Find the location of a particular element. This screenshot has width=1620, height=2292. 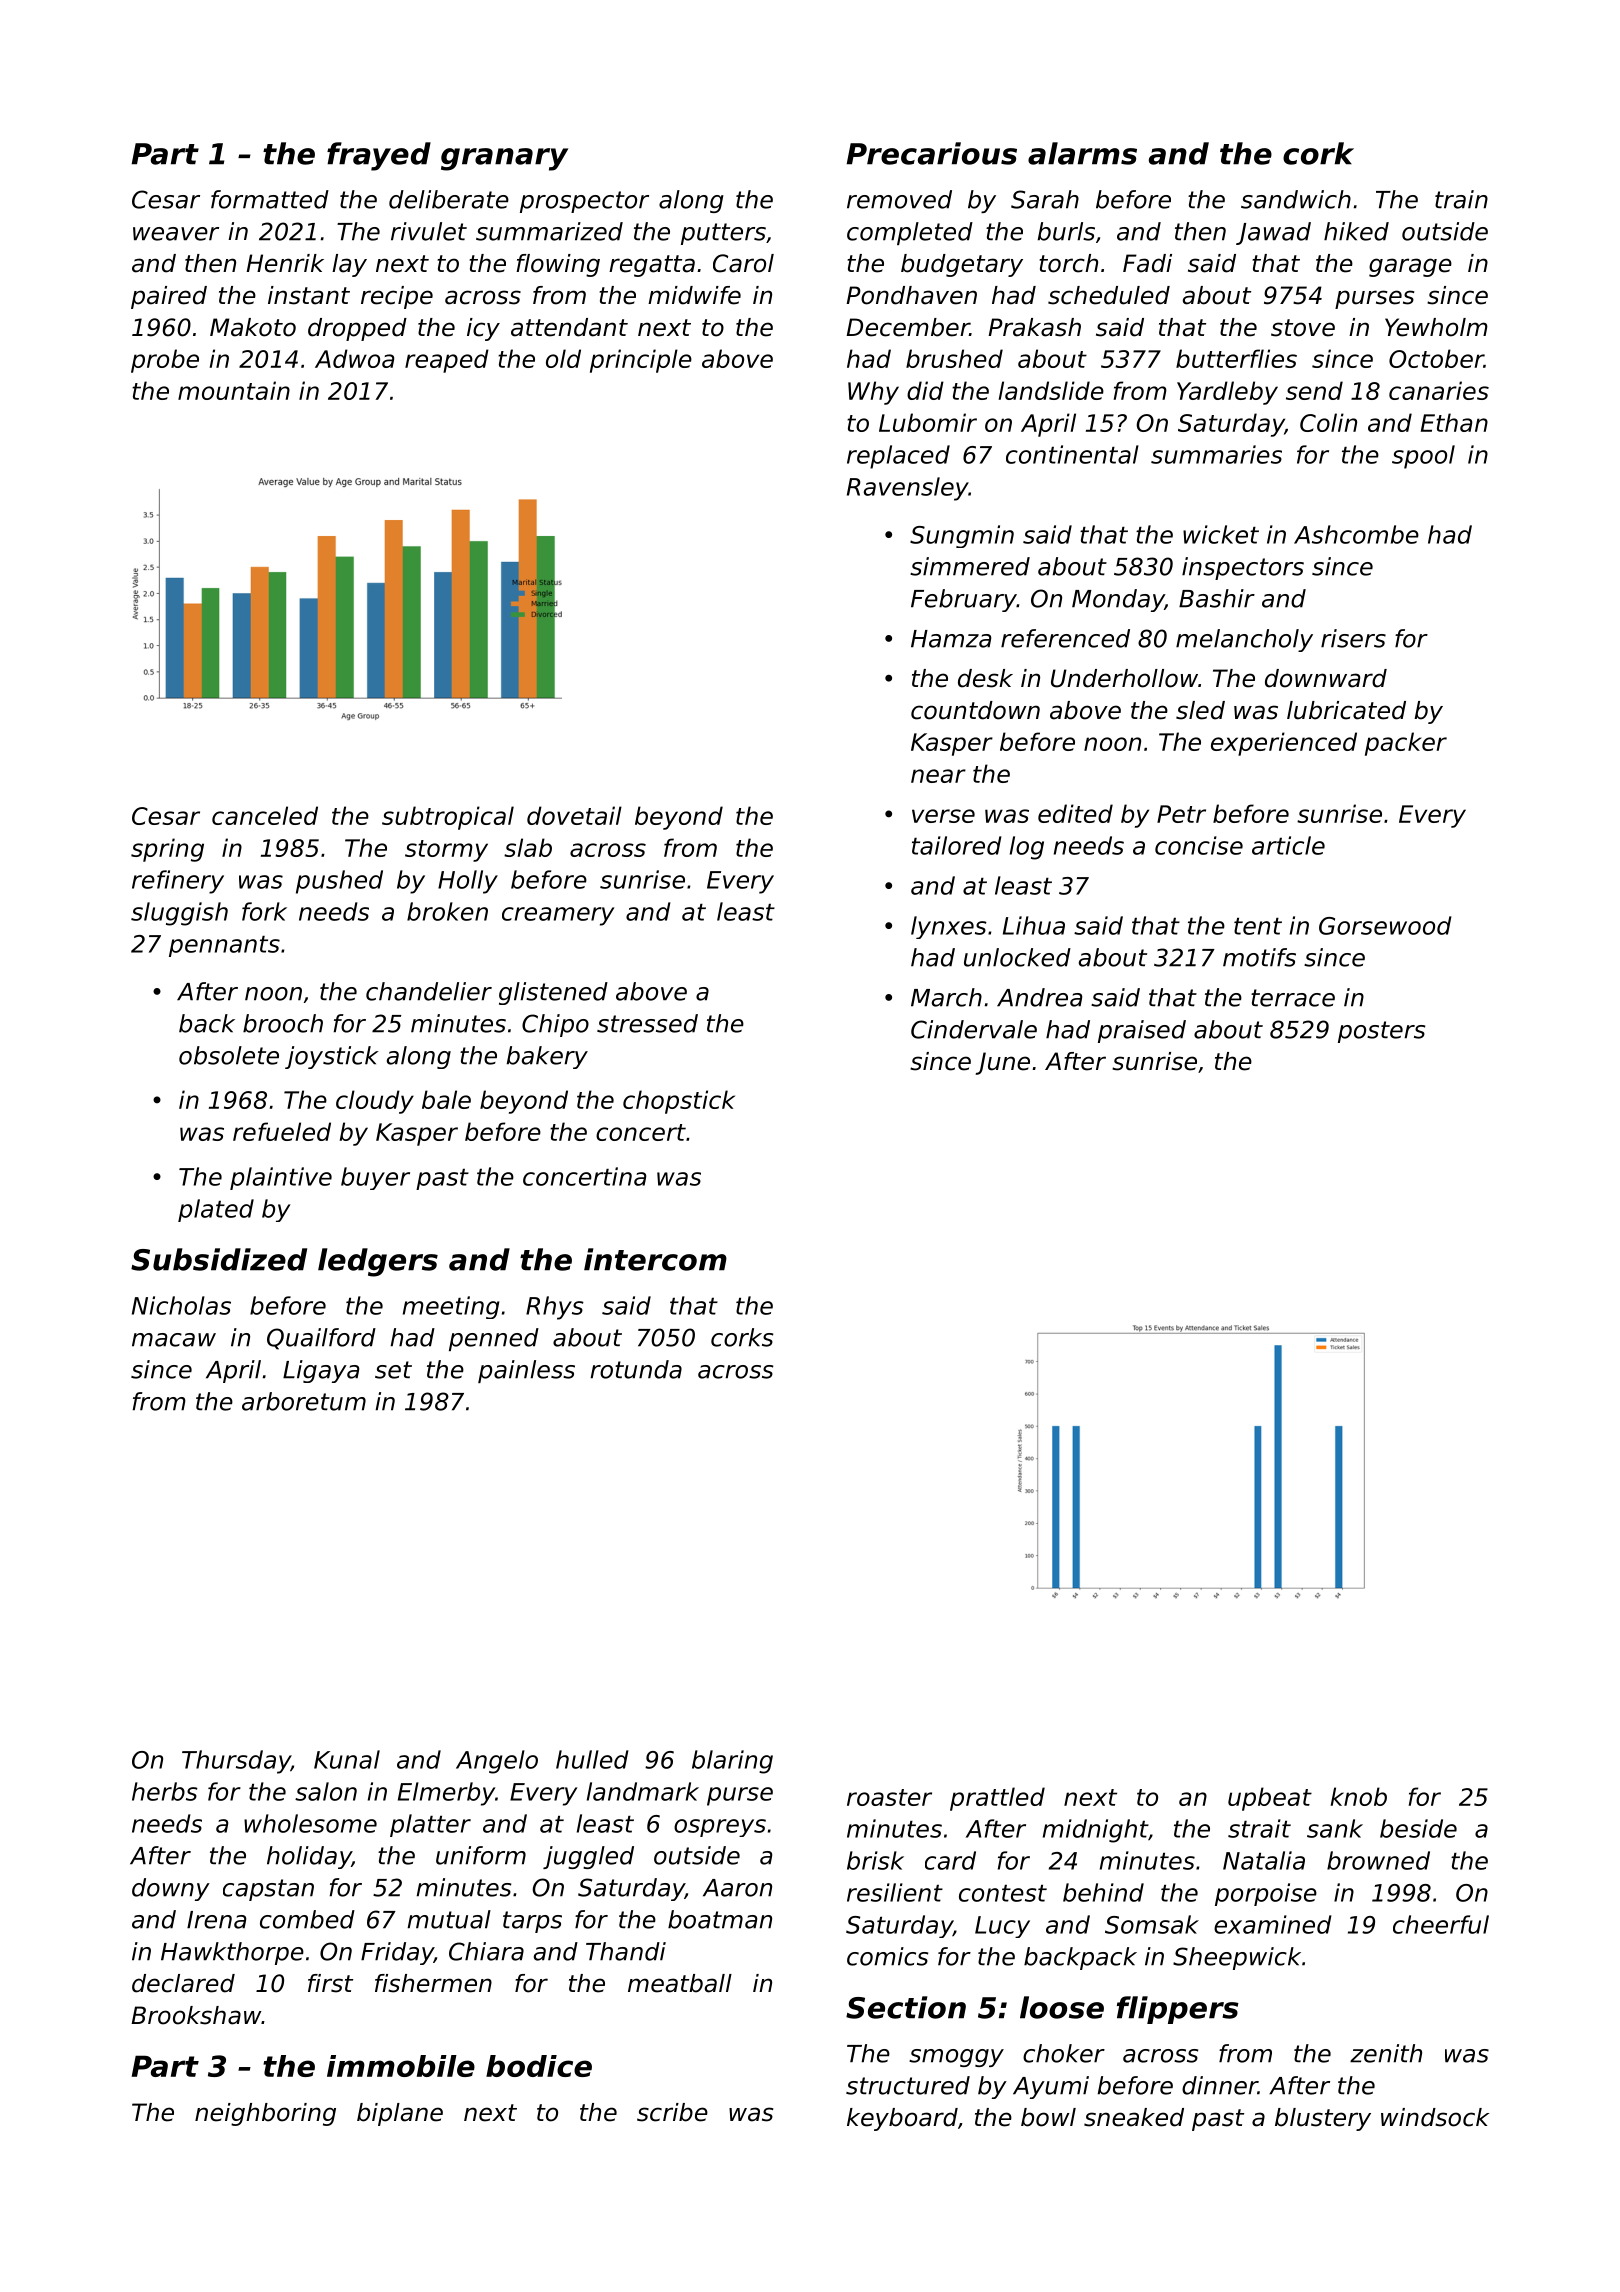

train is located at coordinates (1461, 199).
